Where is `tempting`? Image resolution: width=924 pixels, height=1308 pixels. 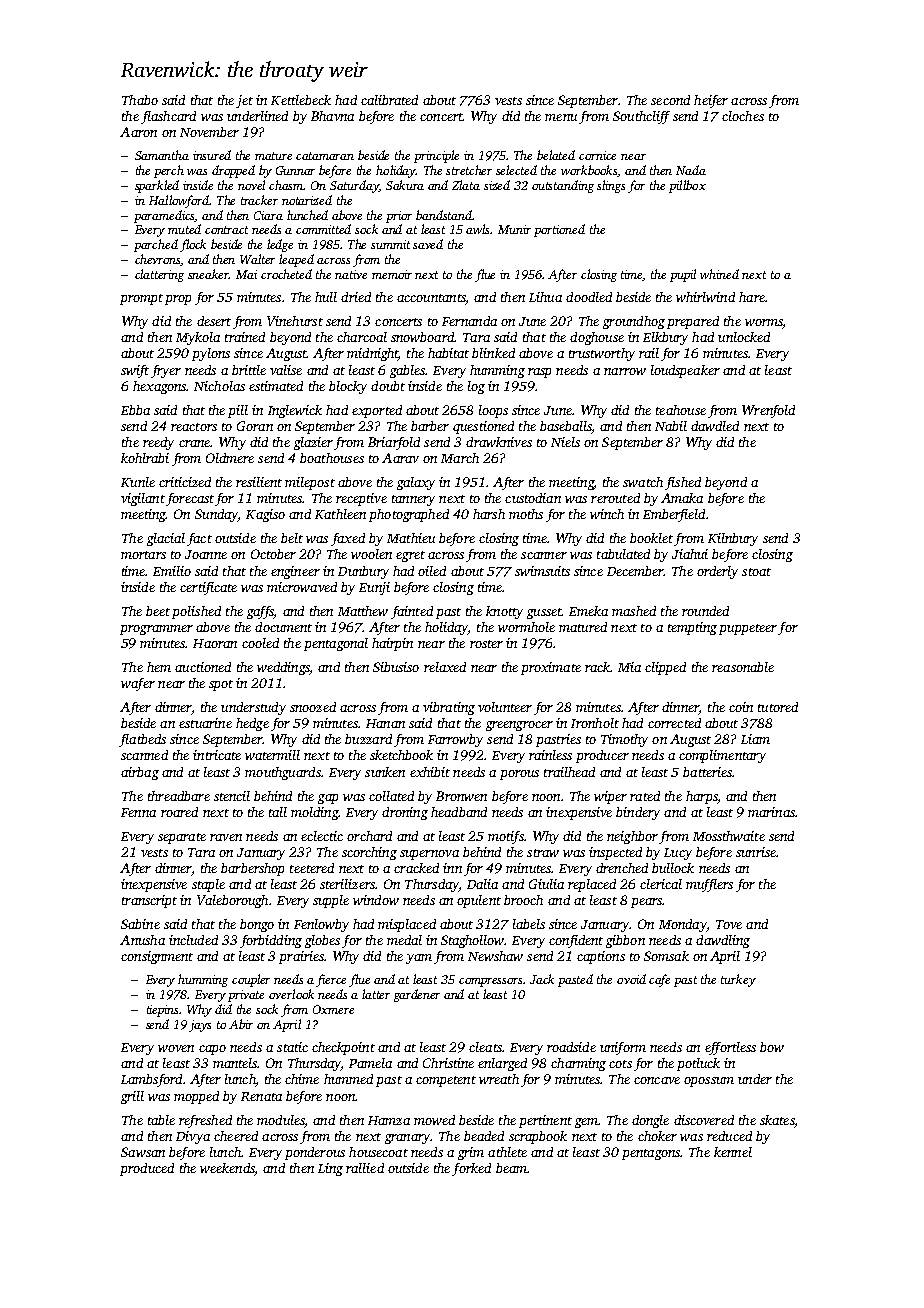 tempting is located at coordinates (692, 628).
